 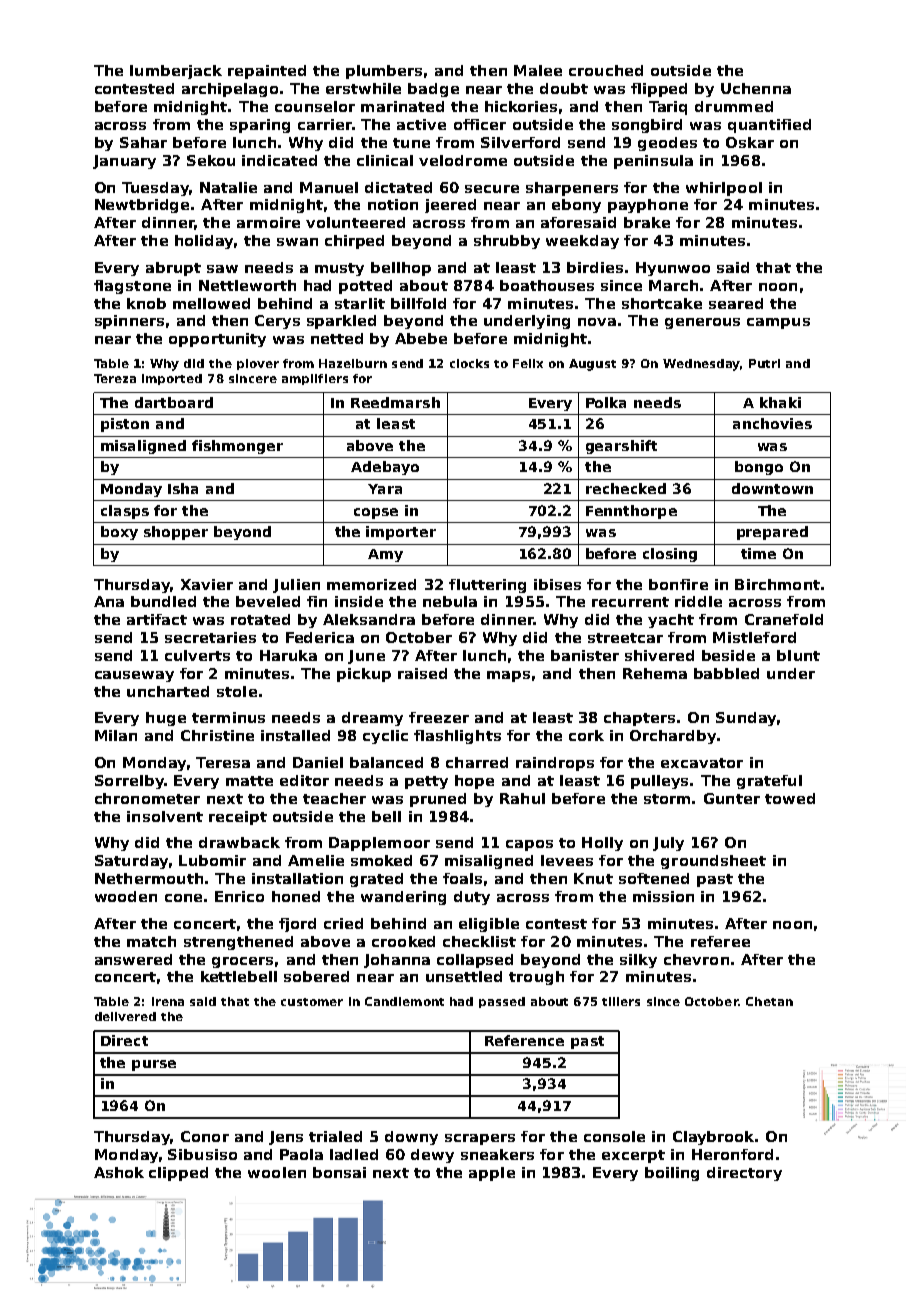 What do you see at coordinates (129, 322) in the screenshot?
I see `spinners` at bounding box center [129, 322].
